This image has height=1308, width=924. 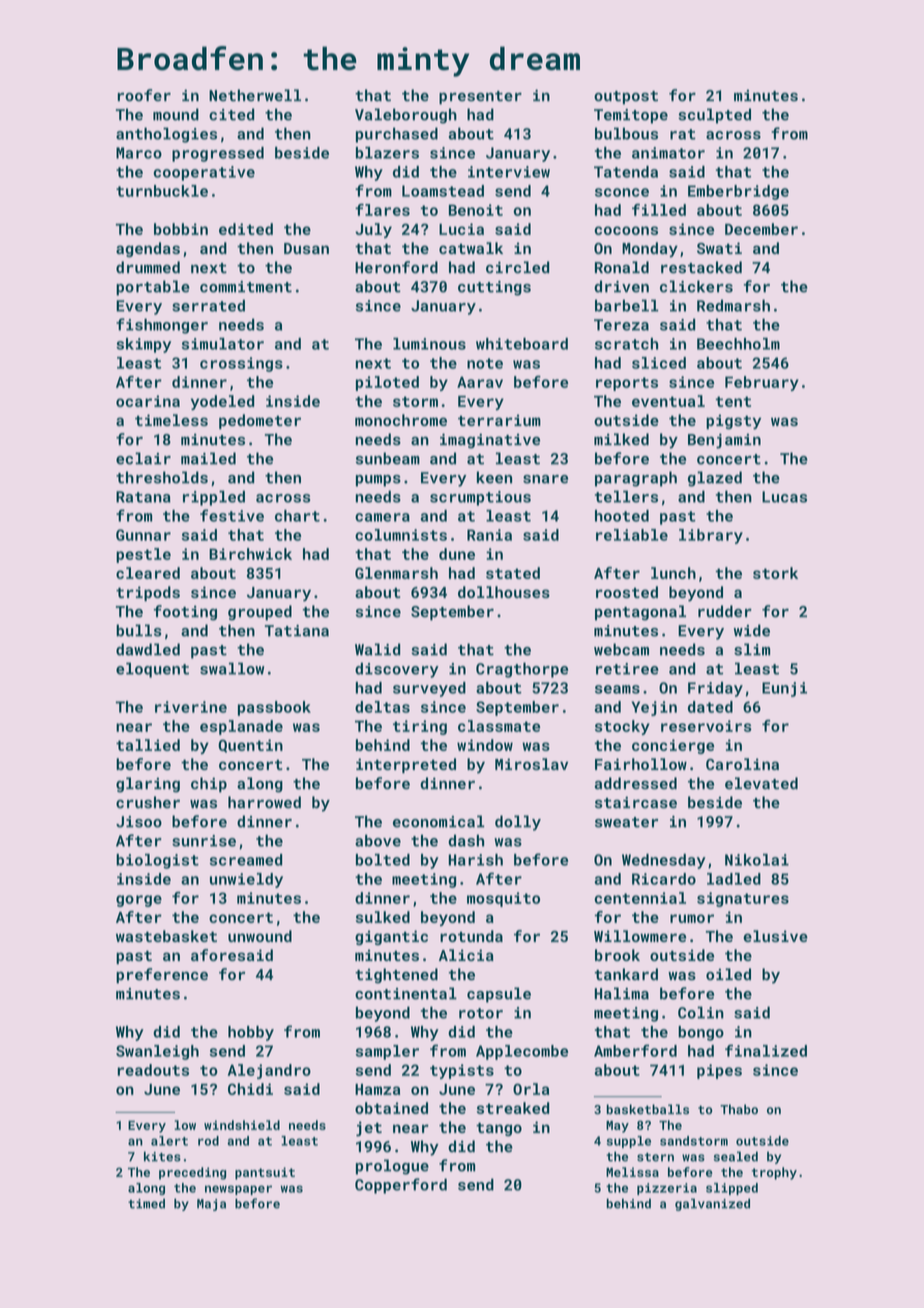 I want to click on galvanized, so click(x=712, y=1204).
